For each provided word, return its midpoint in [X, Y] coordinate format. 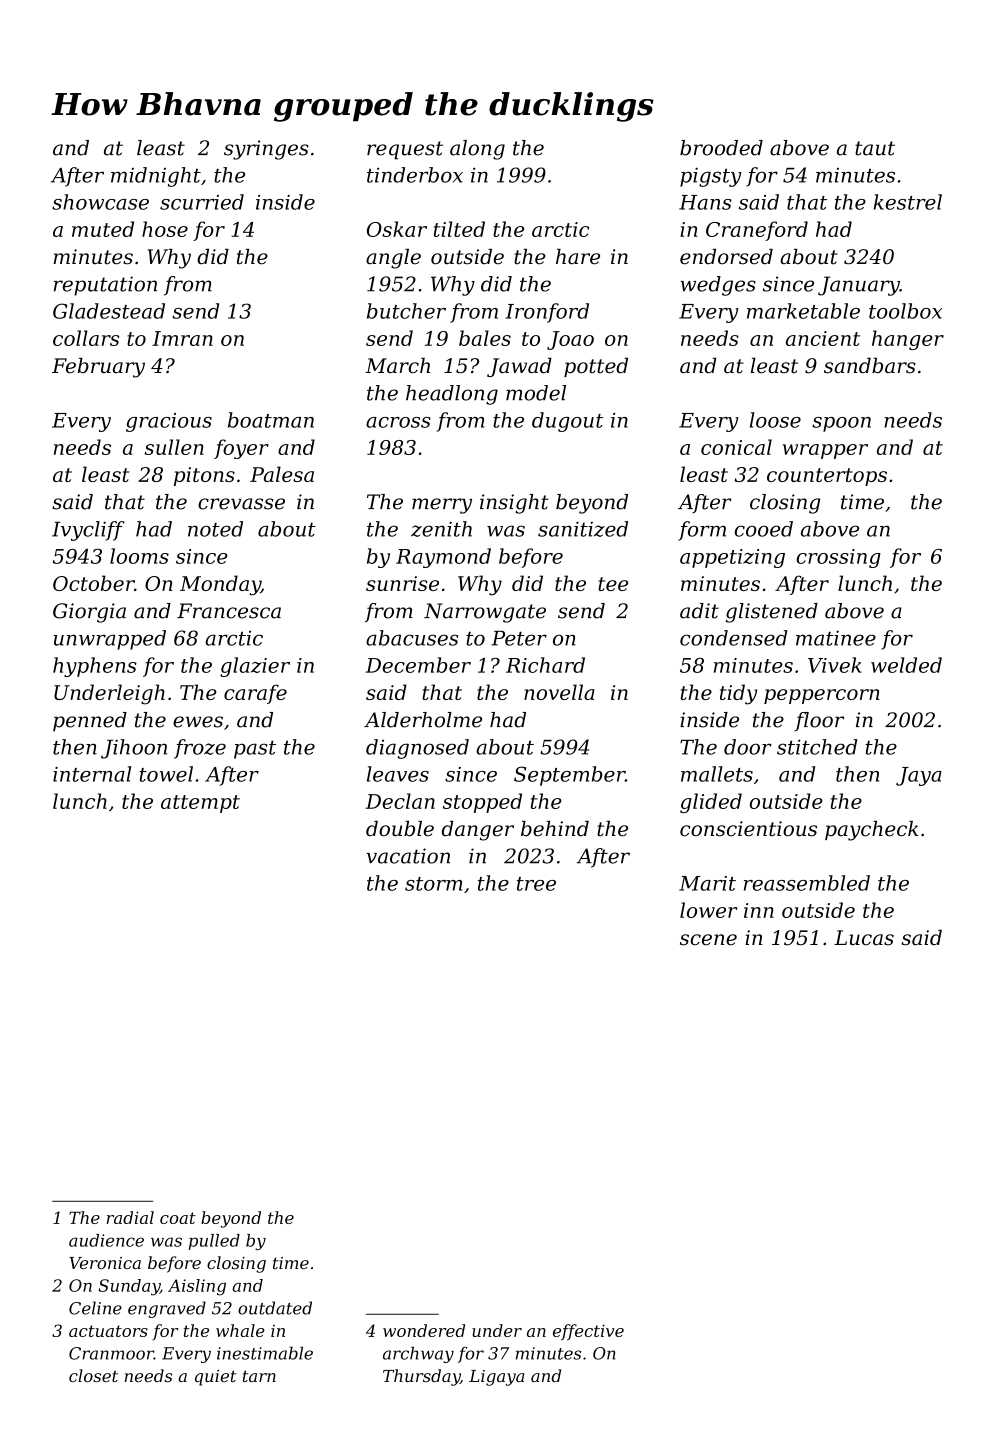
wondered [424, 1330]
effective [588, 1332]
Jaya [919, 776]
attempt [200, 804]
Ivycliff [88, 531]
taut [875, 148]
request [405, 150]
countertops [827, 477]
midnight [156, 177]
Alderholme [423, 720]
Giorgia [89, 613]
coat [178, 1218]
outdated [275, 1308]
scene [708, 940]
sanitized [583, 529]
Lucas [864, 938]
